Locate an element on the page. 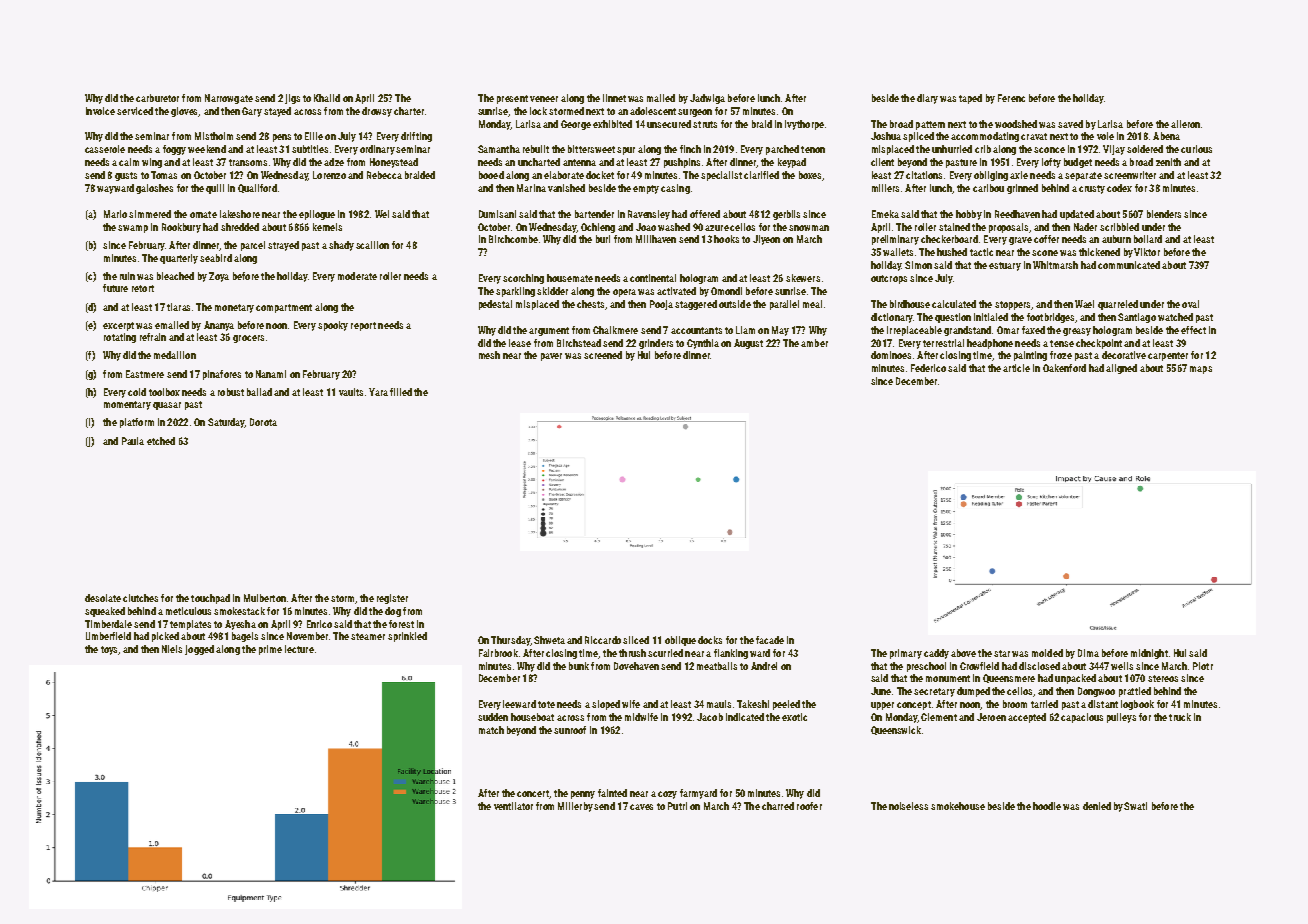 This image has width=1308, height=924. skewers is located at coordinates (803, 278).
